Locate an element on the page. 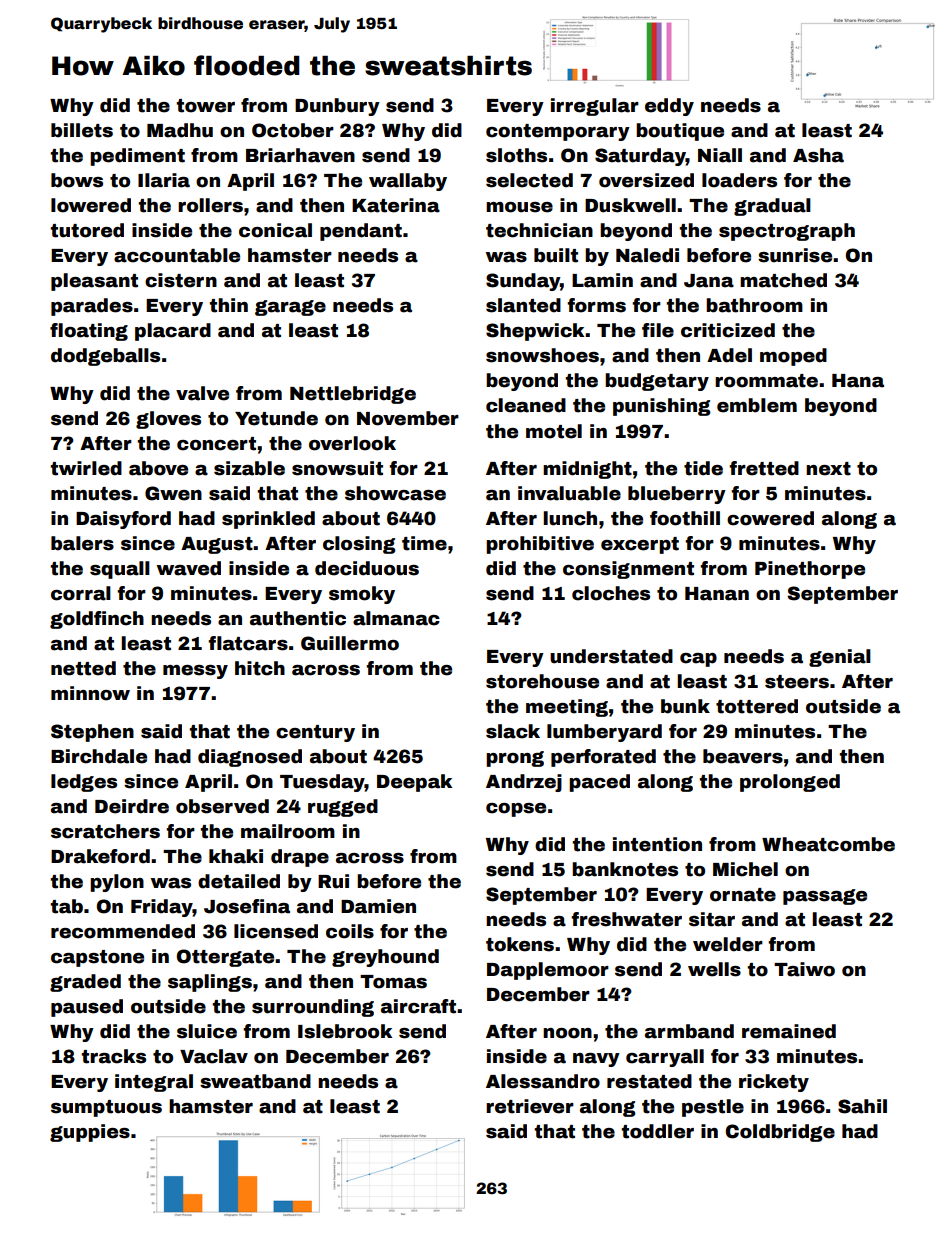  genial is located at coordinates (840, 658).
